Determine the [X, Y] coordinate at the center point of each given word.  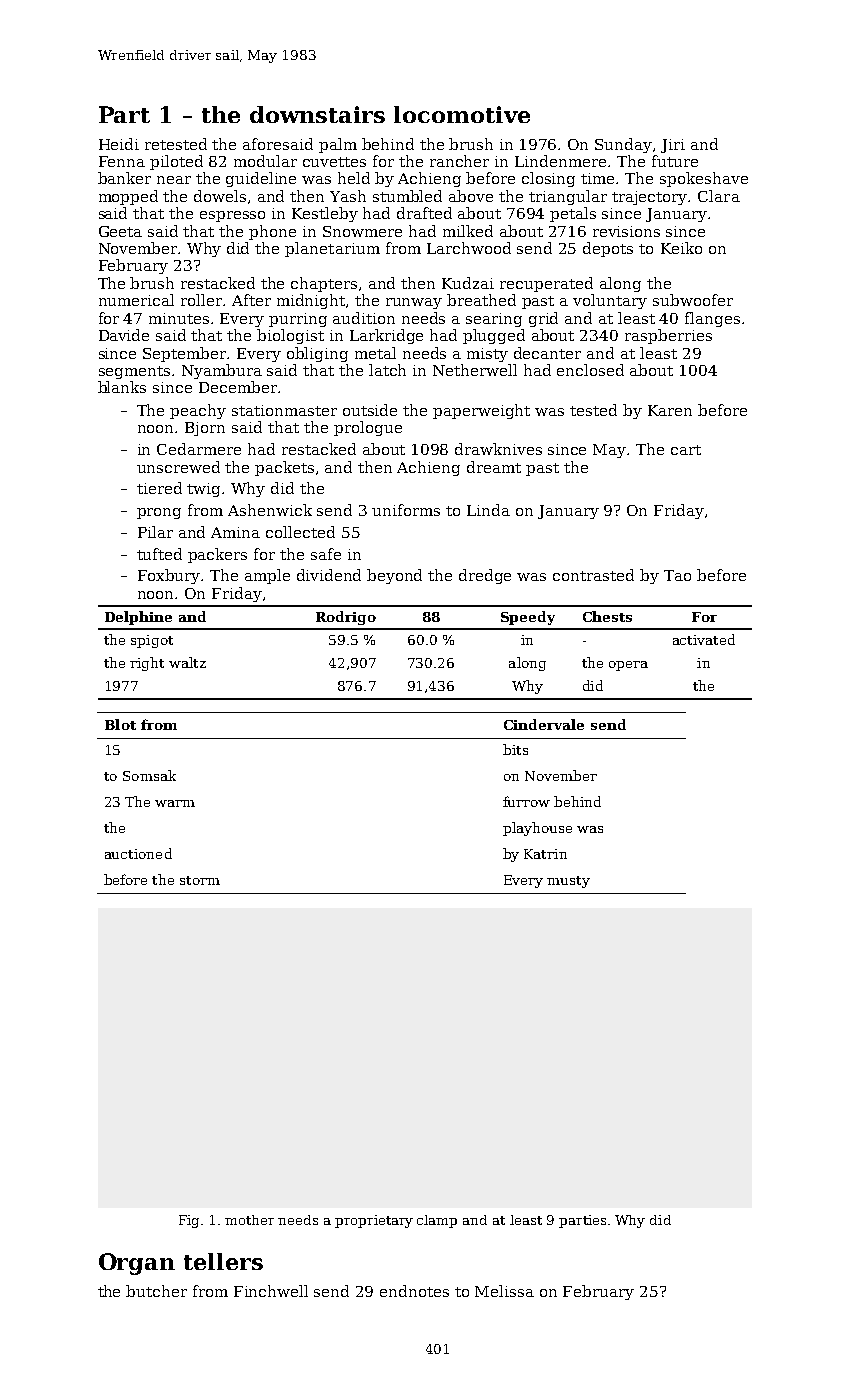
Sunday [623, 145]
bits [515, 749]
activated [704, 639]
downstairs [317, 114]
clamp [437, 1221]
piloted [176, 162]
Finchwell [271, 1291]
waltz [187, 662]
